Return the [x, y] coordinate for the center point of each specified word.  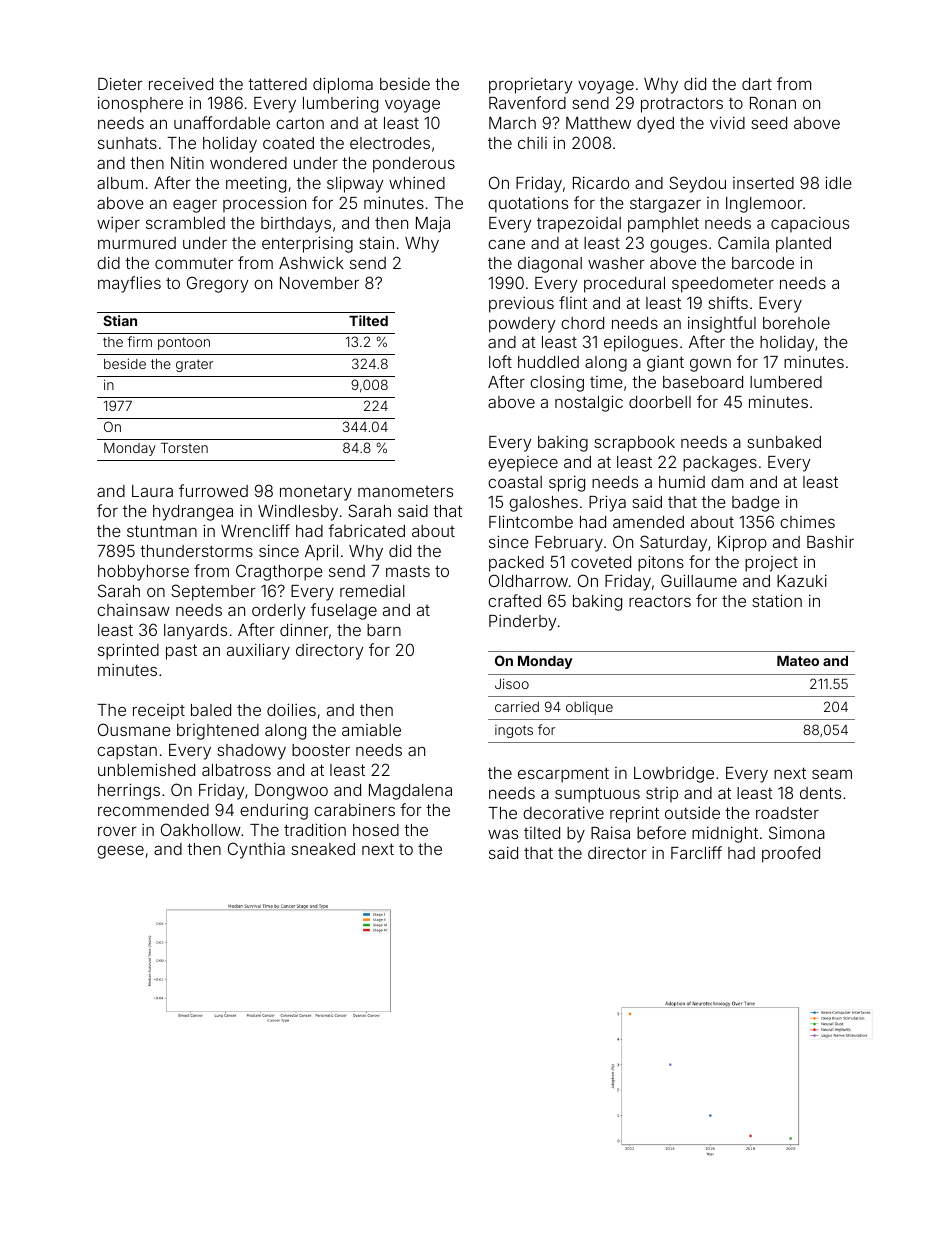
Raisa [610, 832]
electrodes [390, 143]
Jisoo [512, 683]
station [777, 600]
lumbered [786, 382]
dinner [304, 629]
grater [194, 365]
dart [757, 84]
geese [120, 852]
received [181, 84]
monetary [316, 493]
